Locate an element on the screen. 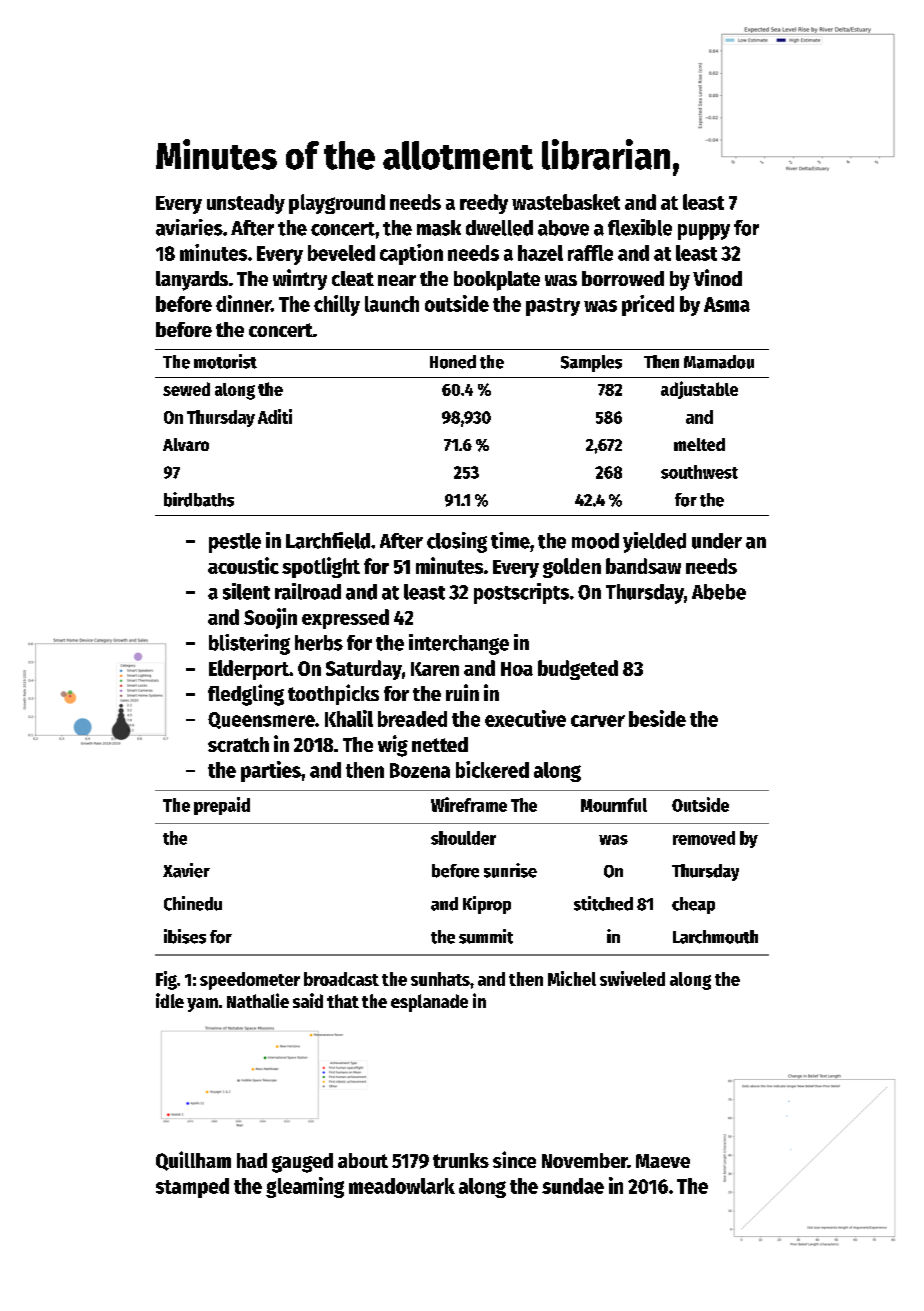  Quillham is located at coordinates (193, 1161).
